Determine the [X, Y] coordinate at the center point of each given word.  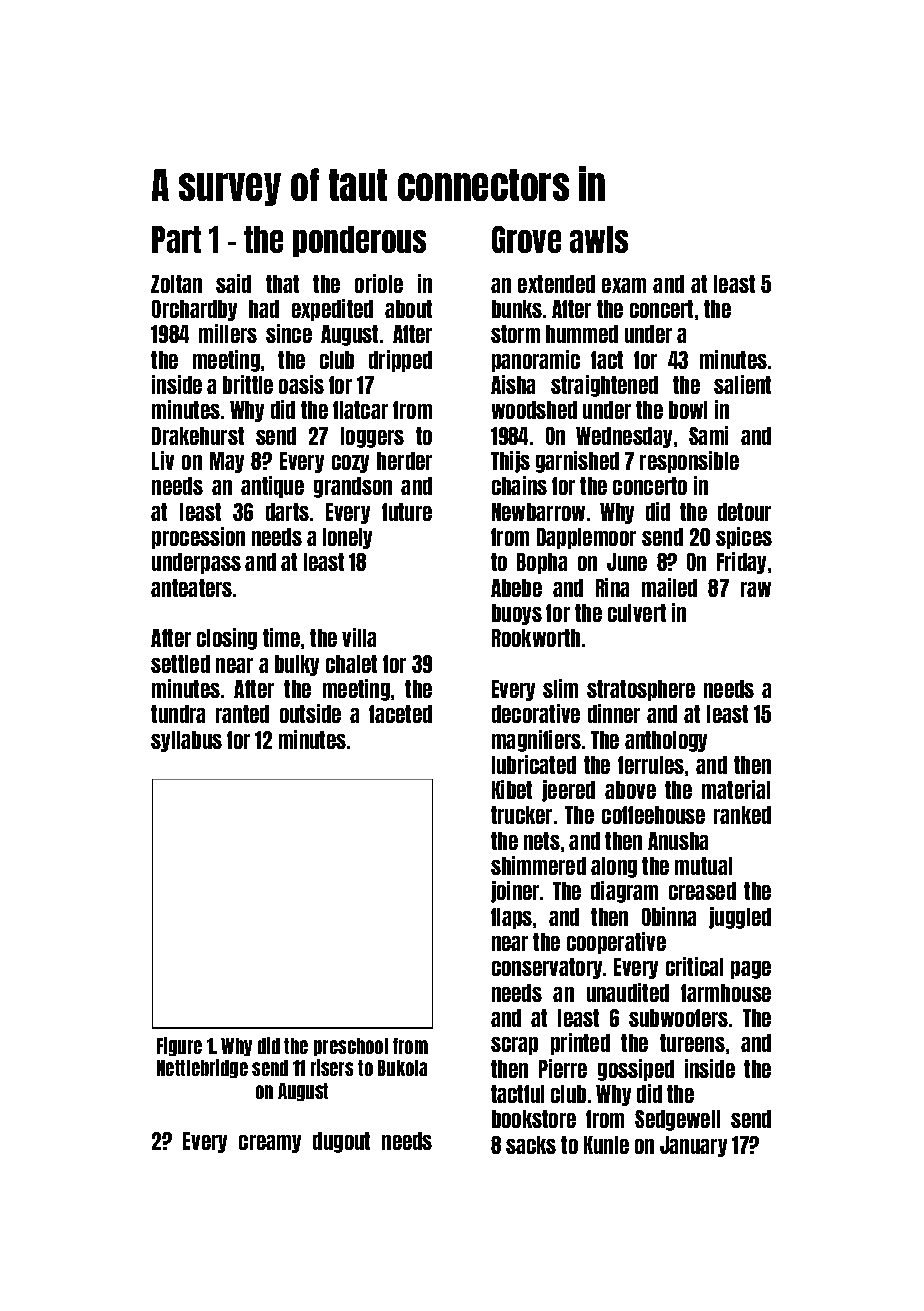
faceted [400, 714]
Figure [179, 1046]
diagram [624, 892]
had [264, 309]
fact [607, 360]
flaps [511, 918]
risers [332, 1067]
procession [198, 538]
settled [180, 664]
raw [756, 589]
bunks [517, 309]
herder [404, 461]
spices [744, 538]
